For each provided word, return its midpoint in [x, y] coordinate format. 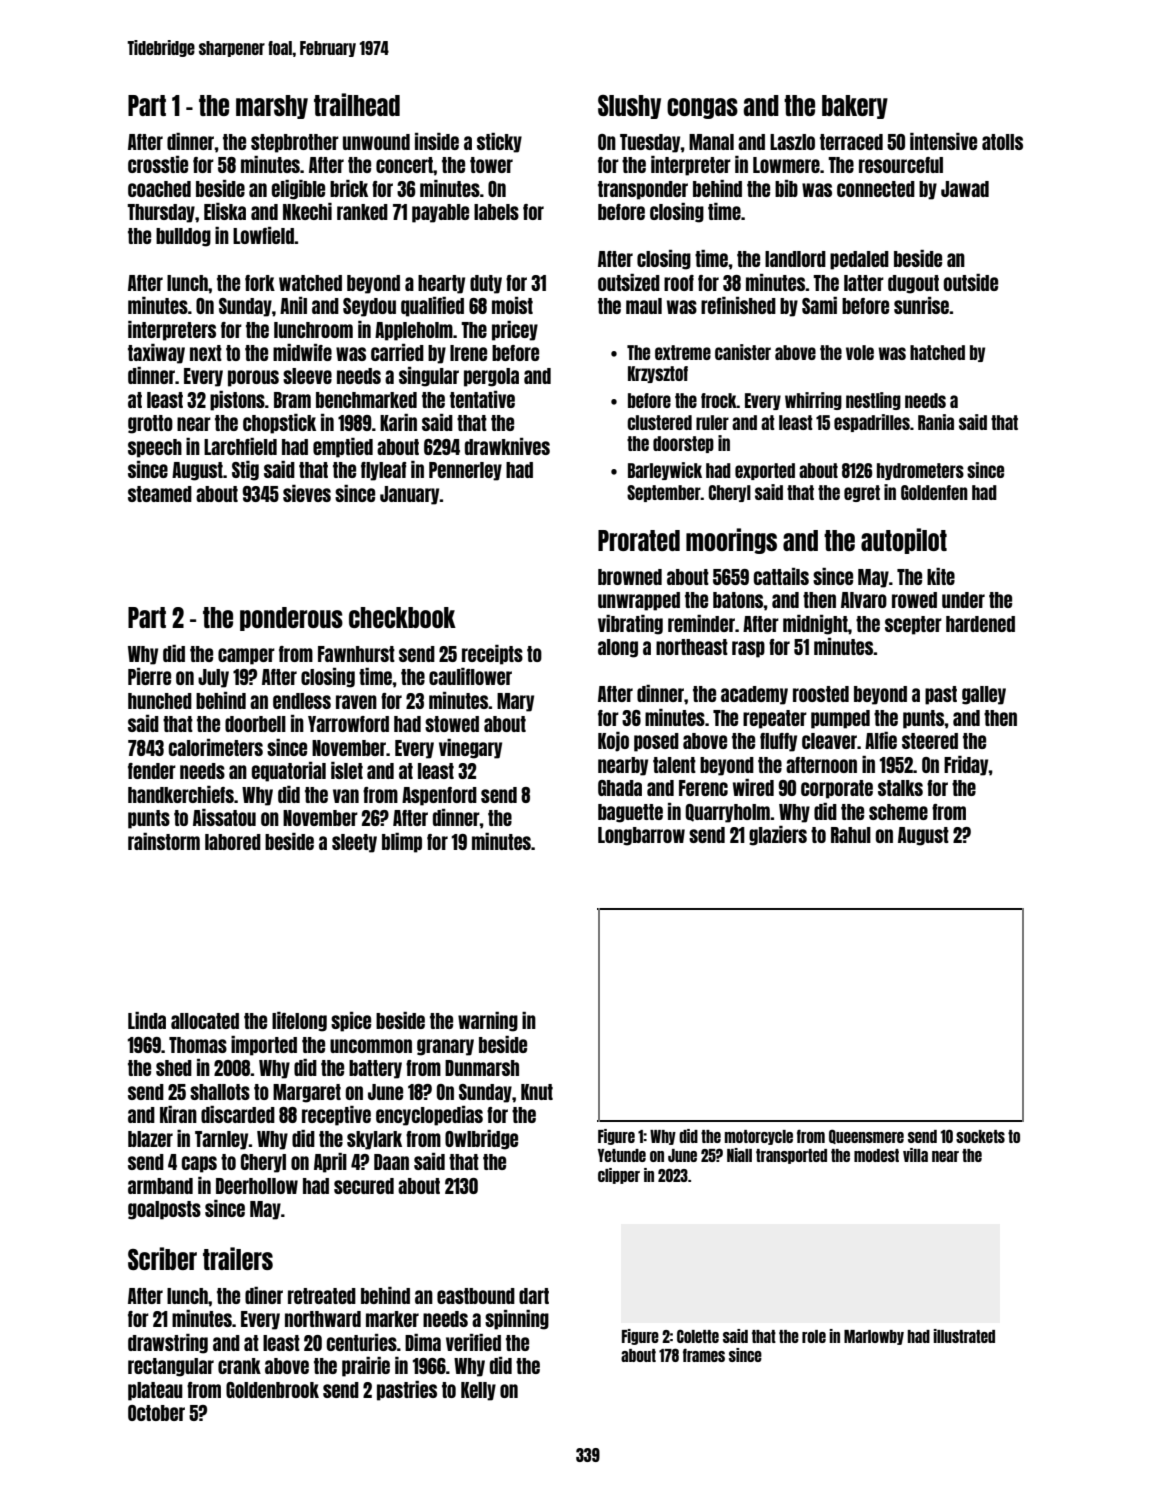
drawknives [507, 446]
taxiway [156, 354]
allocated [205, 1021]
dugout [913, 284]
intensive [943, 141]
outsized [629, 282]
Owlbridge [481, 1140]
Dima [423, 1342]
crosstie [158, 164]
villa [915, 1155]
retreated [322, 1296]
